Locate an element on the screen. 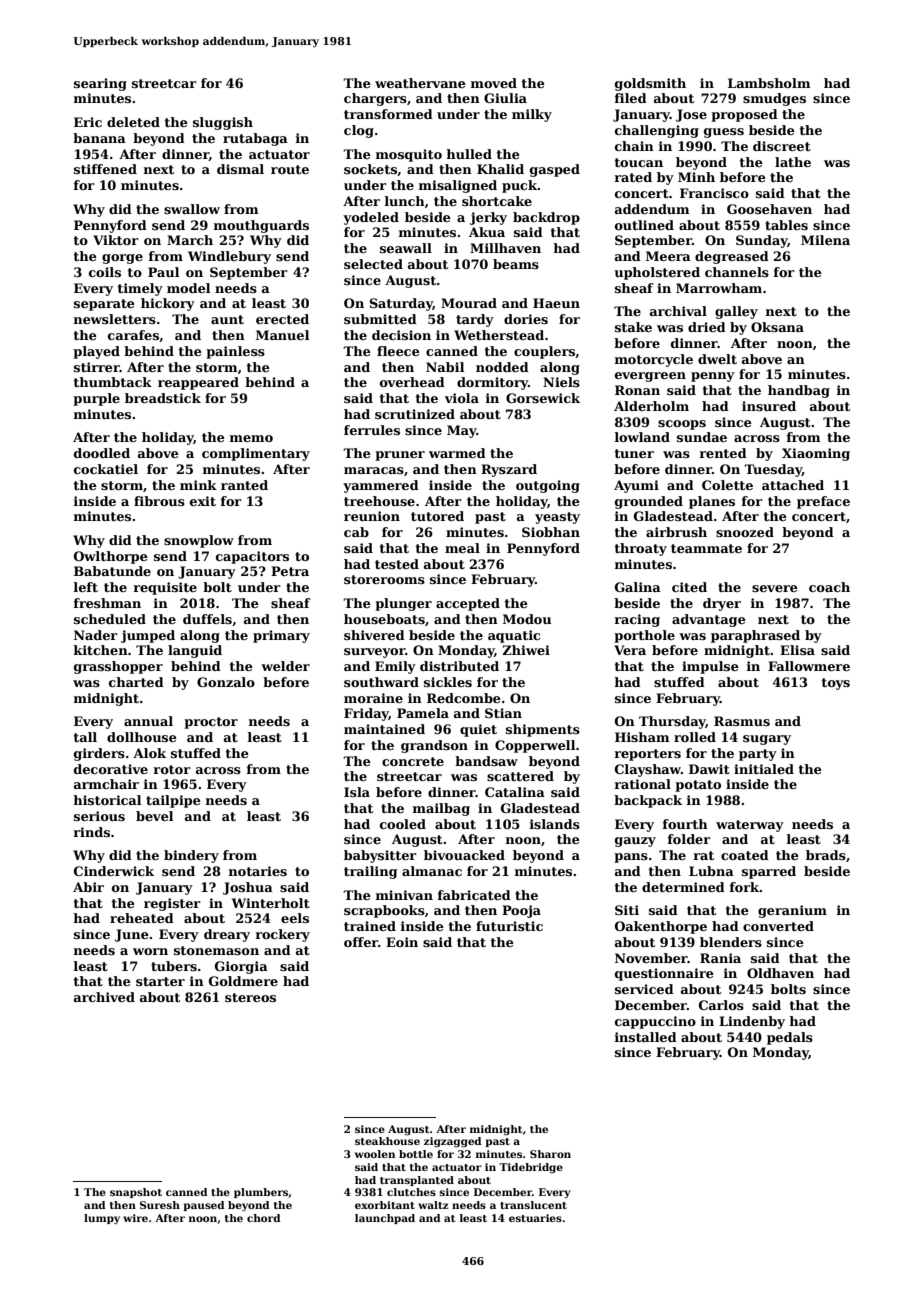 This screenshot has width=924, height=1308. sluggish is located at coordinates (223, 123).
